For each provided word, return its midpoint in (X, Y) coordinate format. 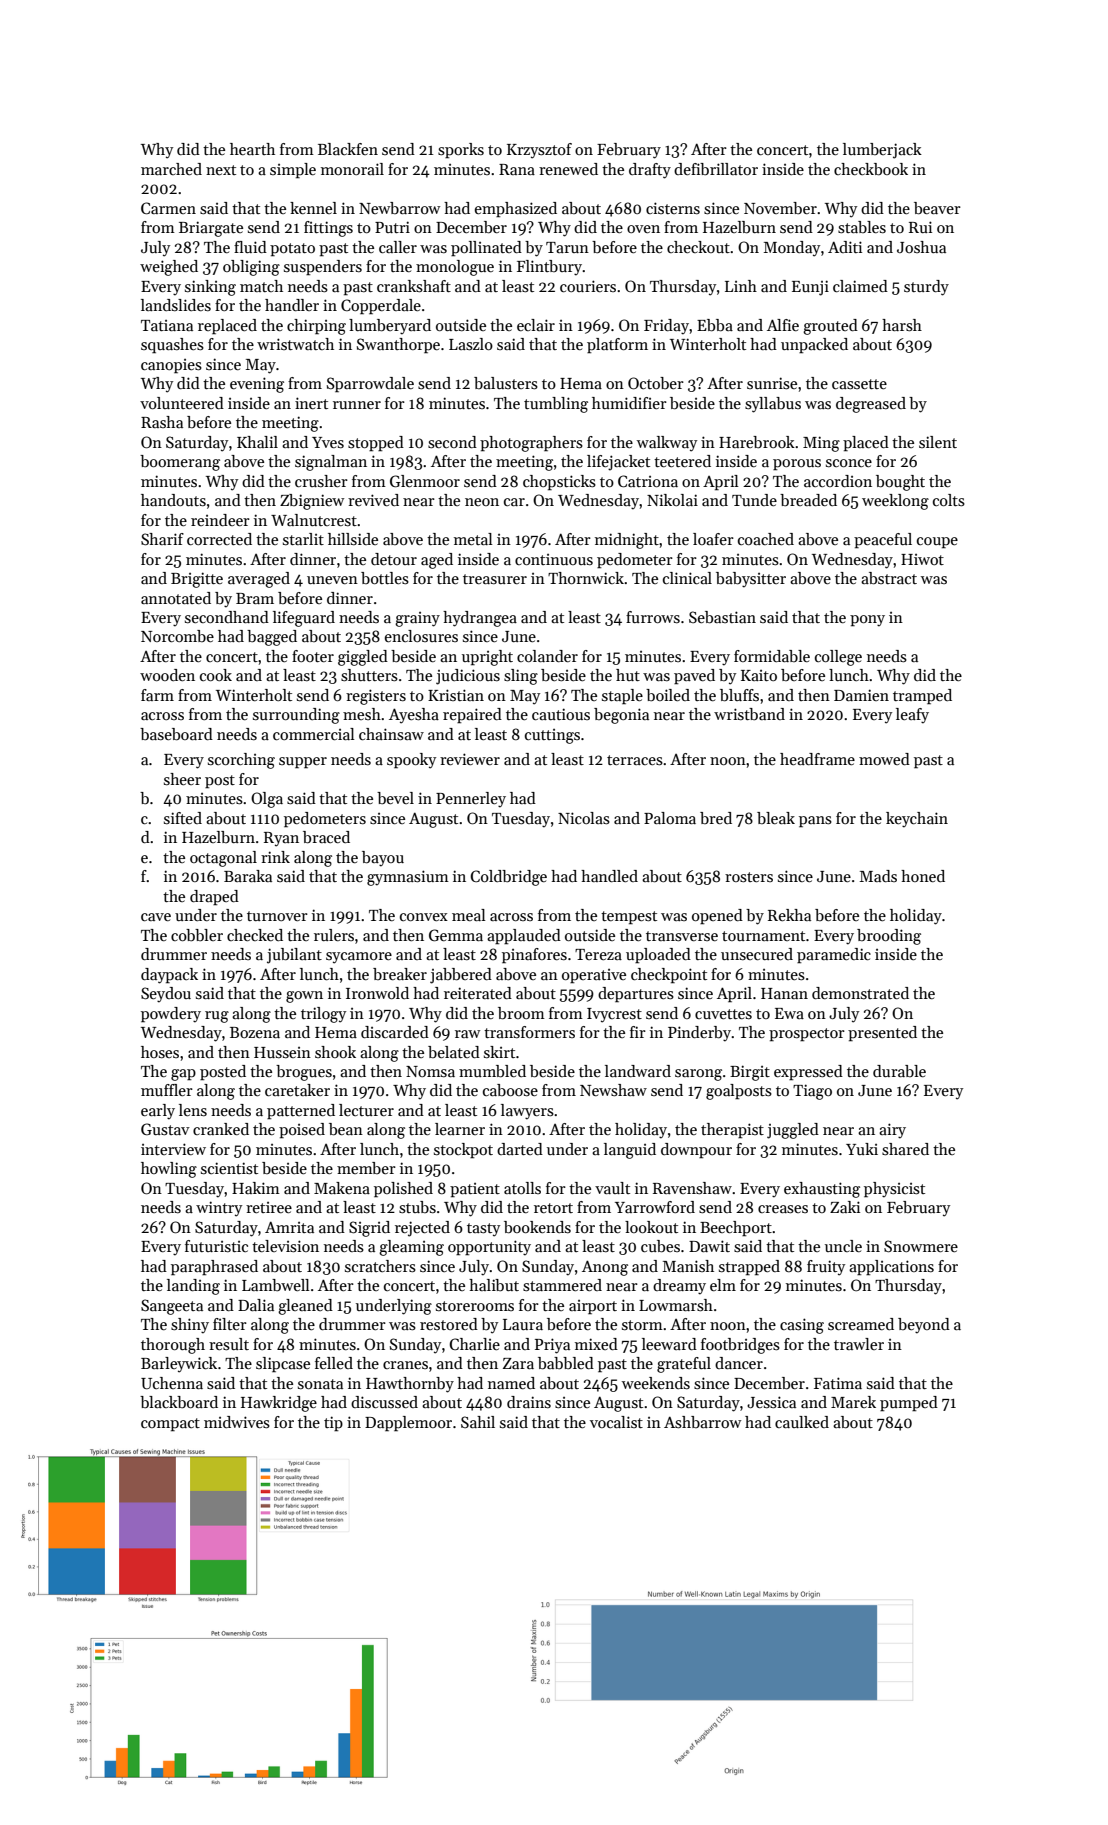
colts (949, 500)
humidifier (629, 403)
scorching (241, 761)
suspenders (323, 268)
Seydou (166, 995)
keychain (917, 820)
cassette (859, 384)
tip (333, 1424)
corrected (219, 539)
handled (609, 876)
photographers (531, 444)
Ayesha (414, 716)
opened (717, 917)
